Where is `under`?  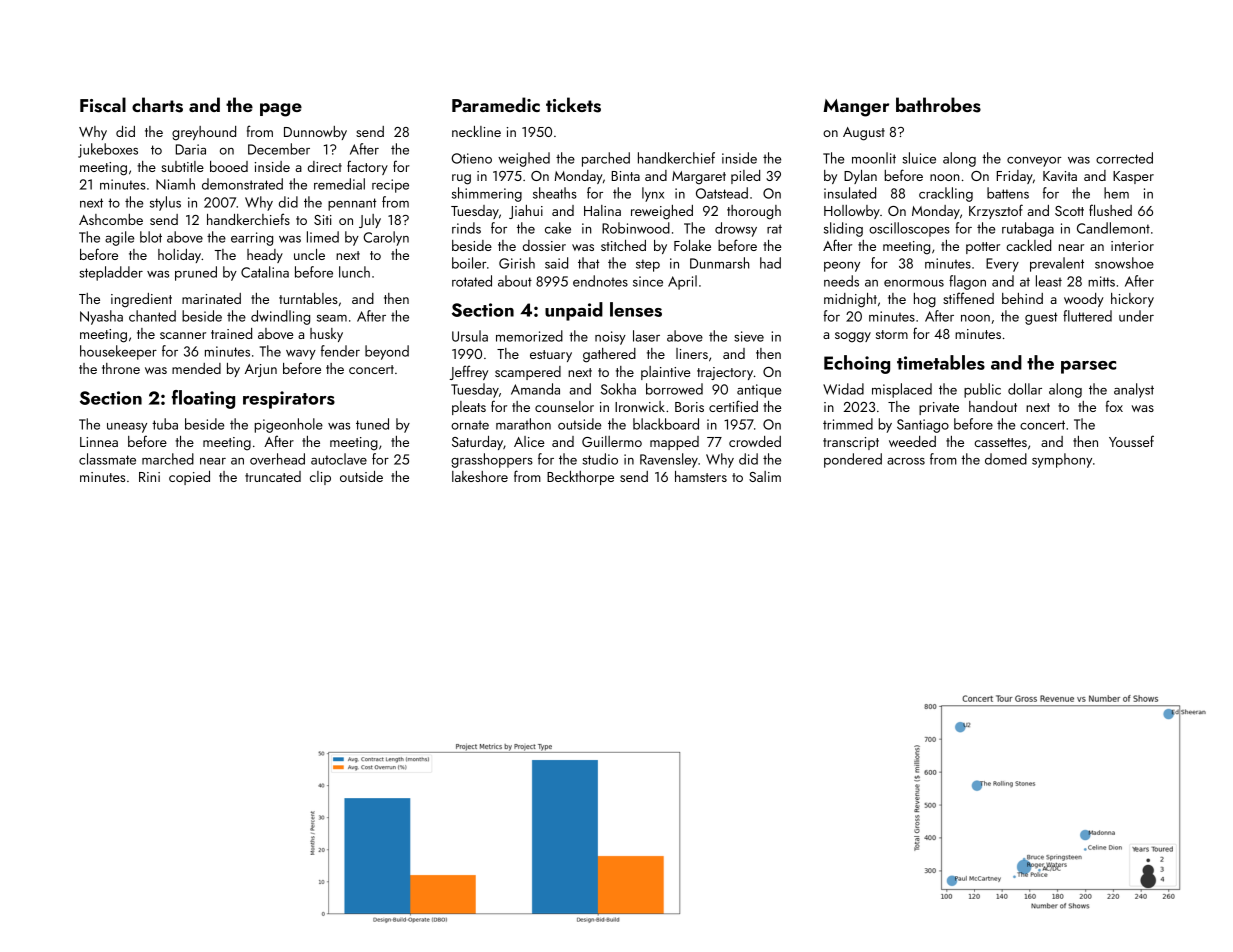 under is located at coordinates (1136, 316).
